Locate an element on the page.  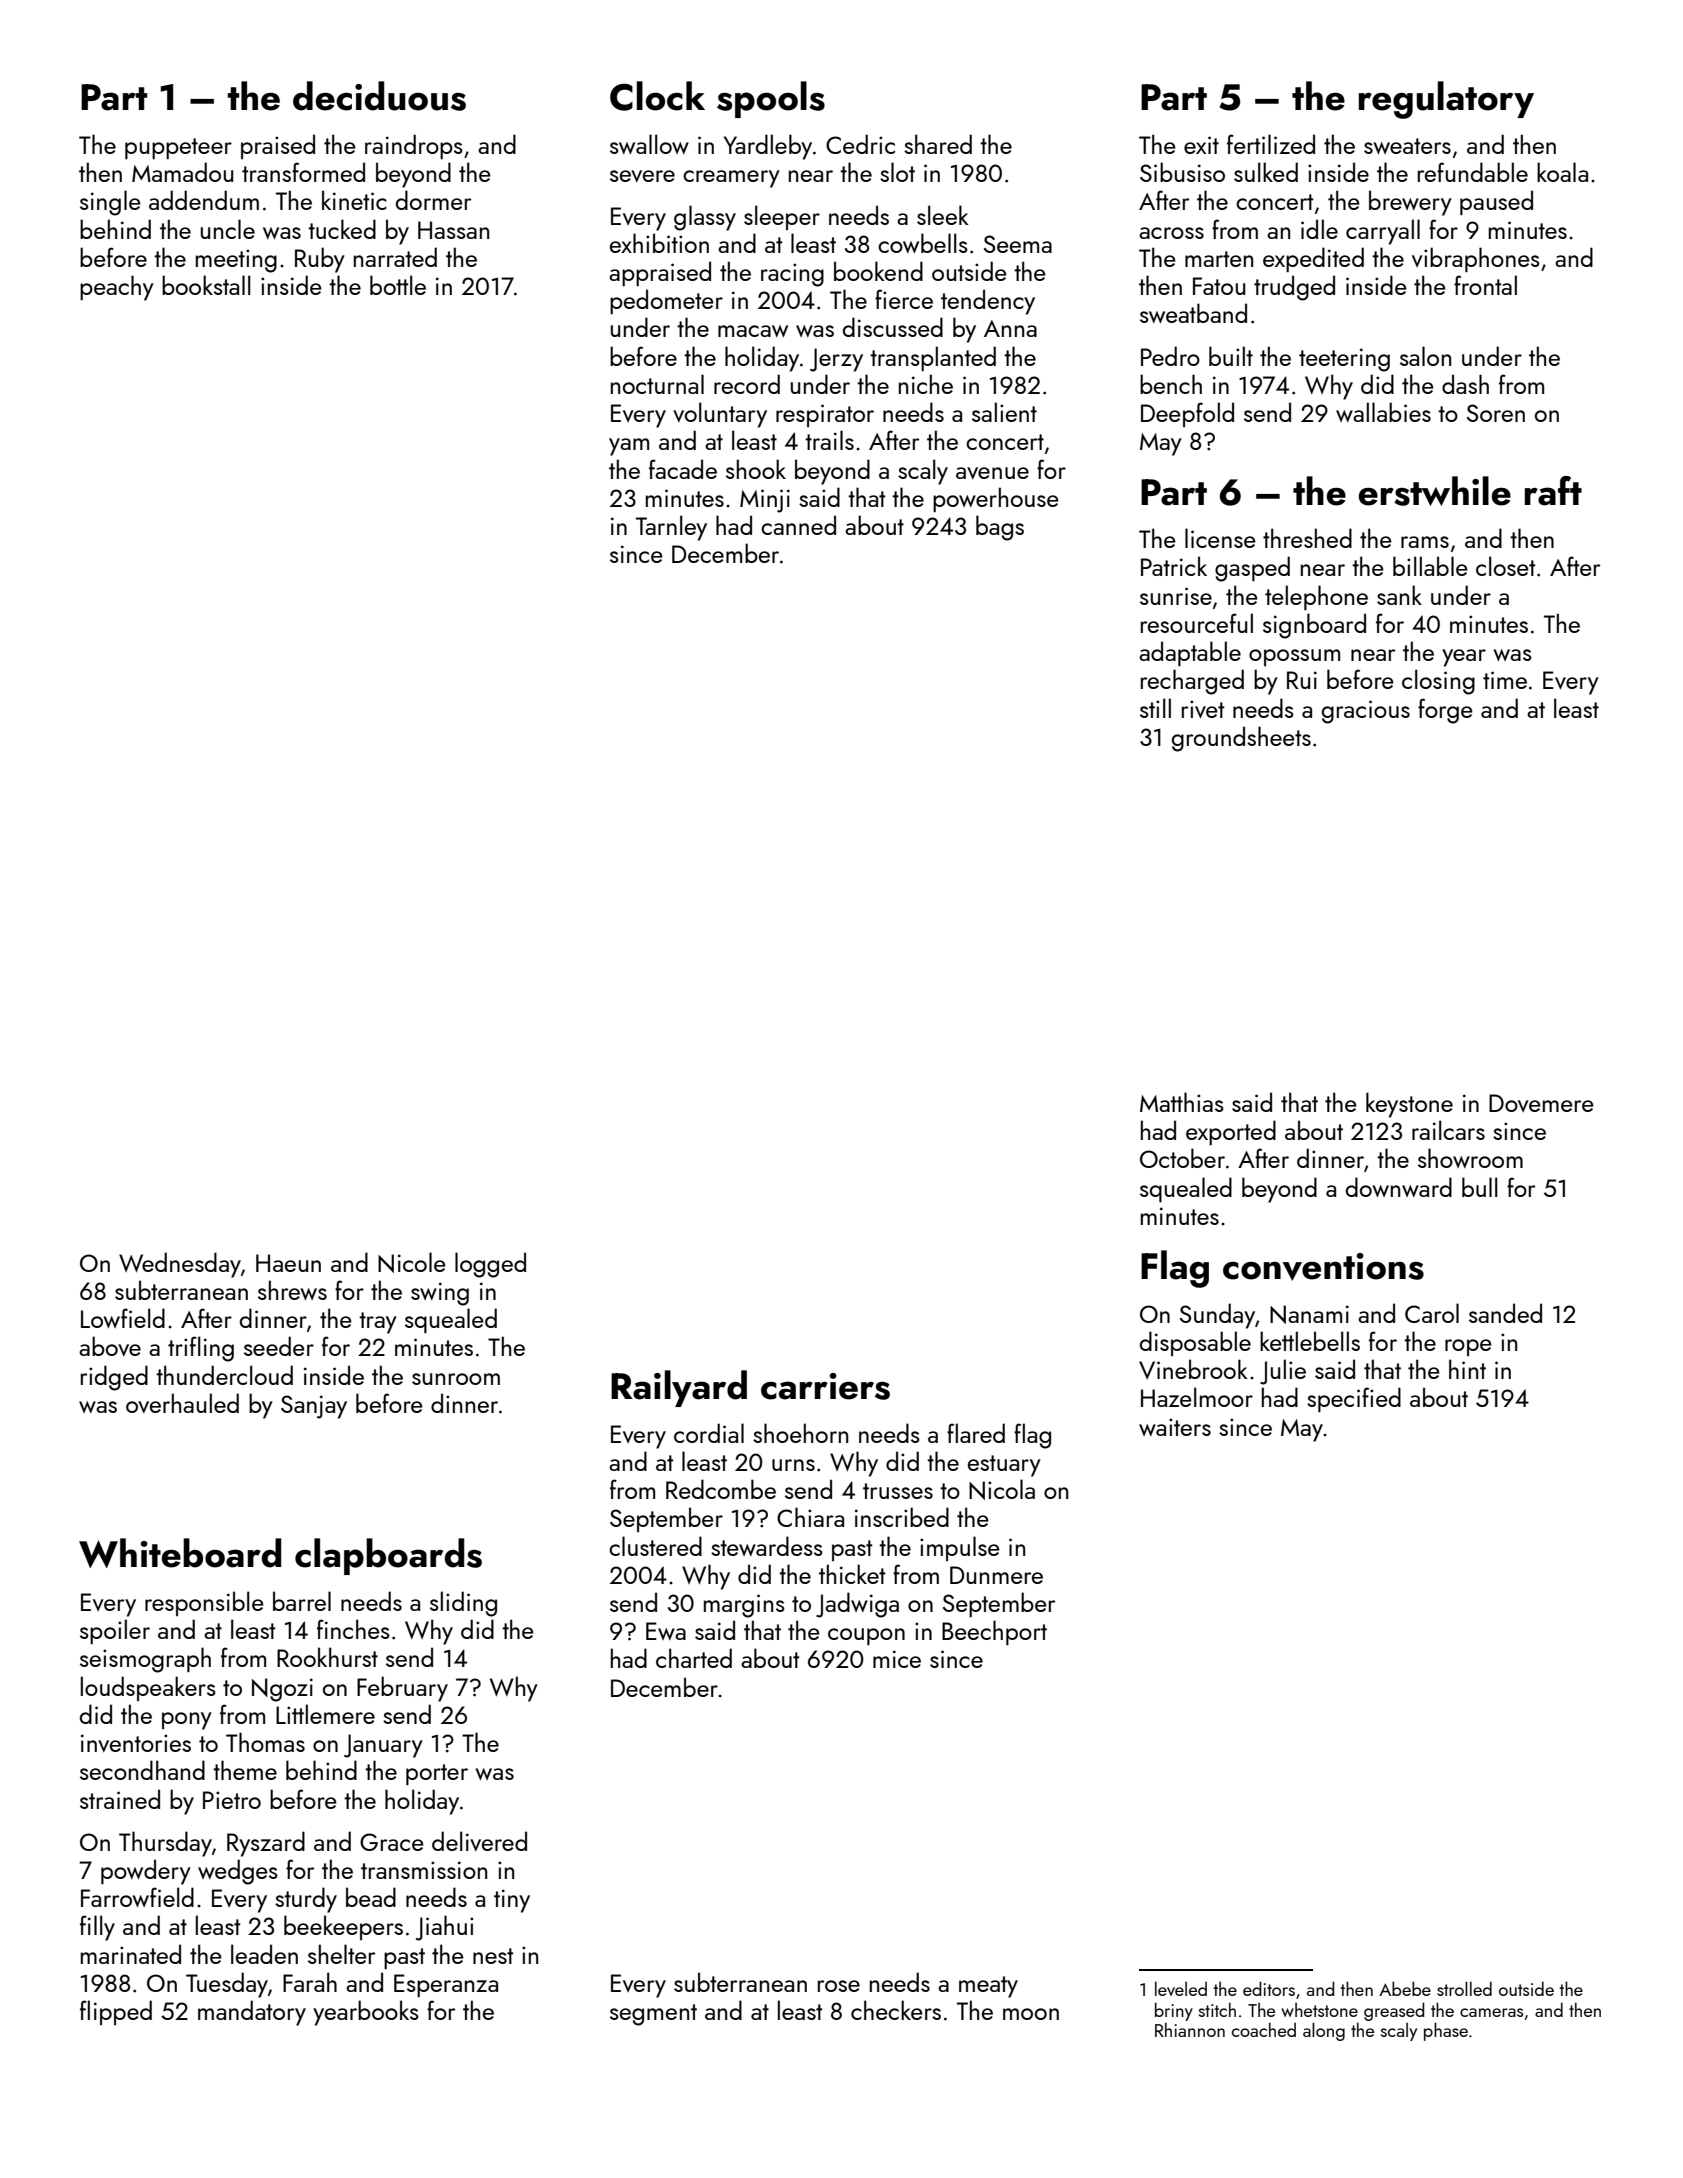
carriers is located at coordinates (825, 1386).
